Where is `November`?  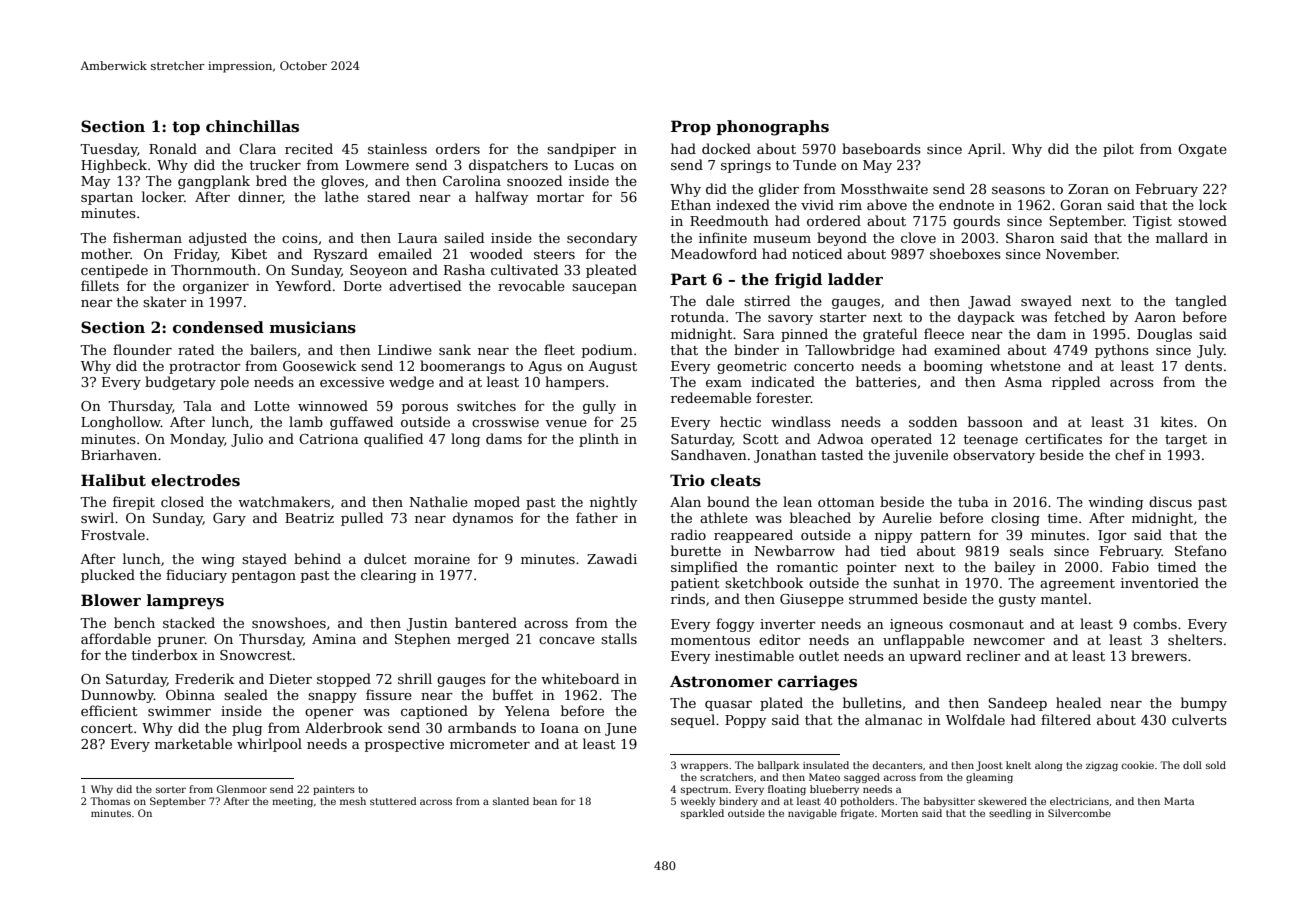 November is located at coordinates (1081, 253).
